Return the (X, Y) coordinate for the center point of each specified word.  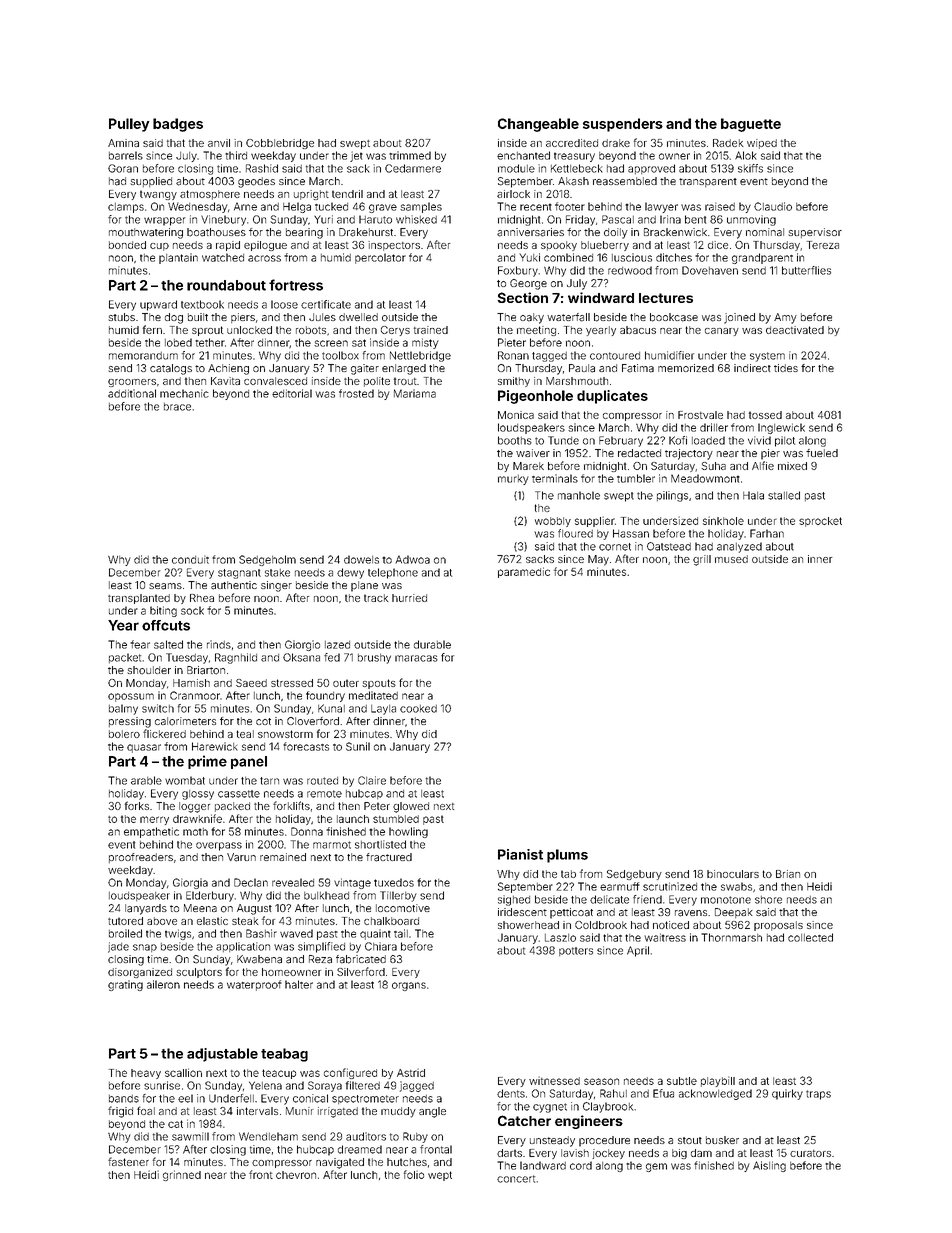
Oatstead (669, 546)
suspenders (623, 125)
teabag (284, 1055)
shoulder (149, 670)
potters (576, 951)
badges (178, 125)
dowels (361, 559)
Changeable (538, 125)
